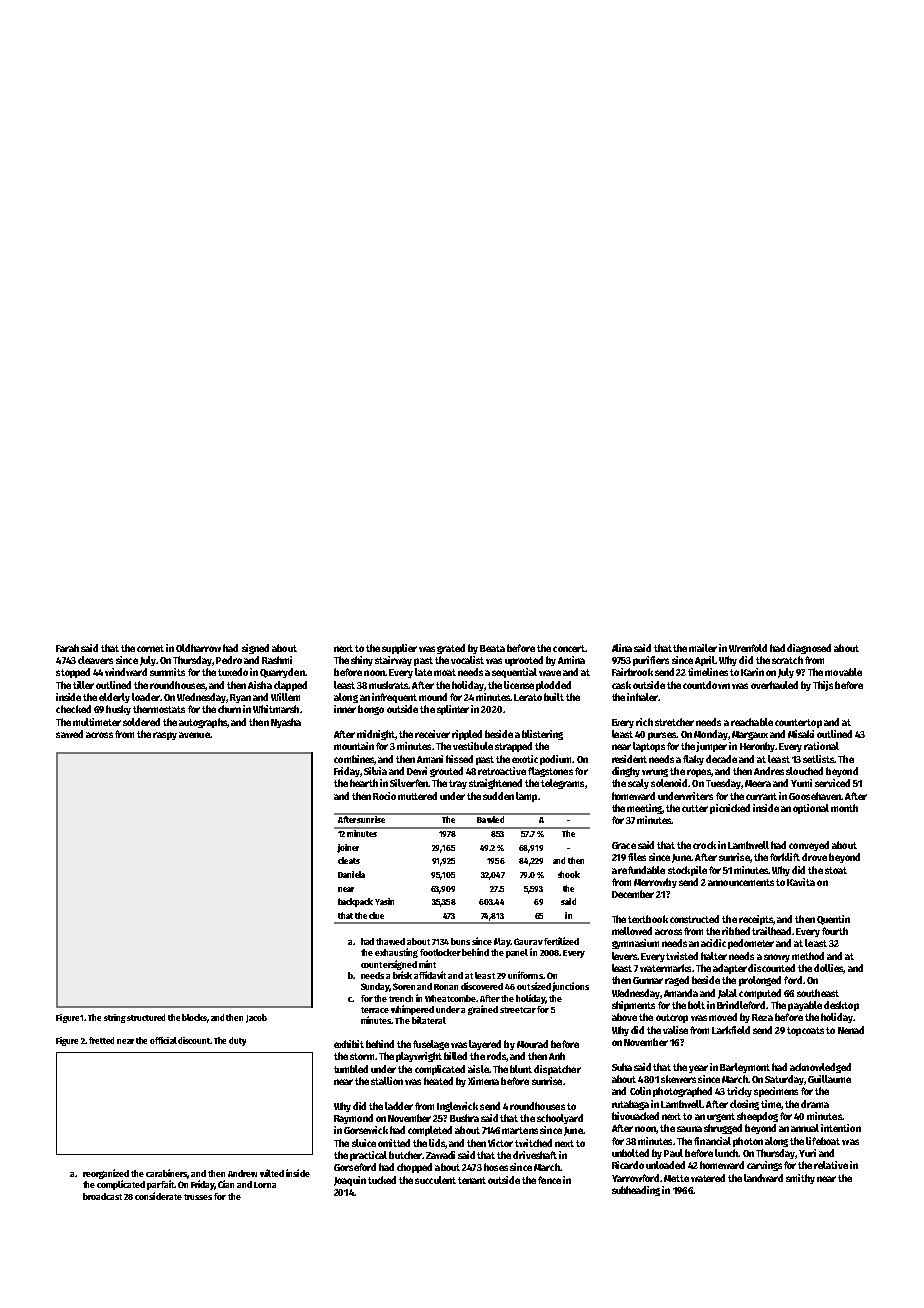  I want to click on diagnosed, so click(809, 649).
